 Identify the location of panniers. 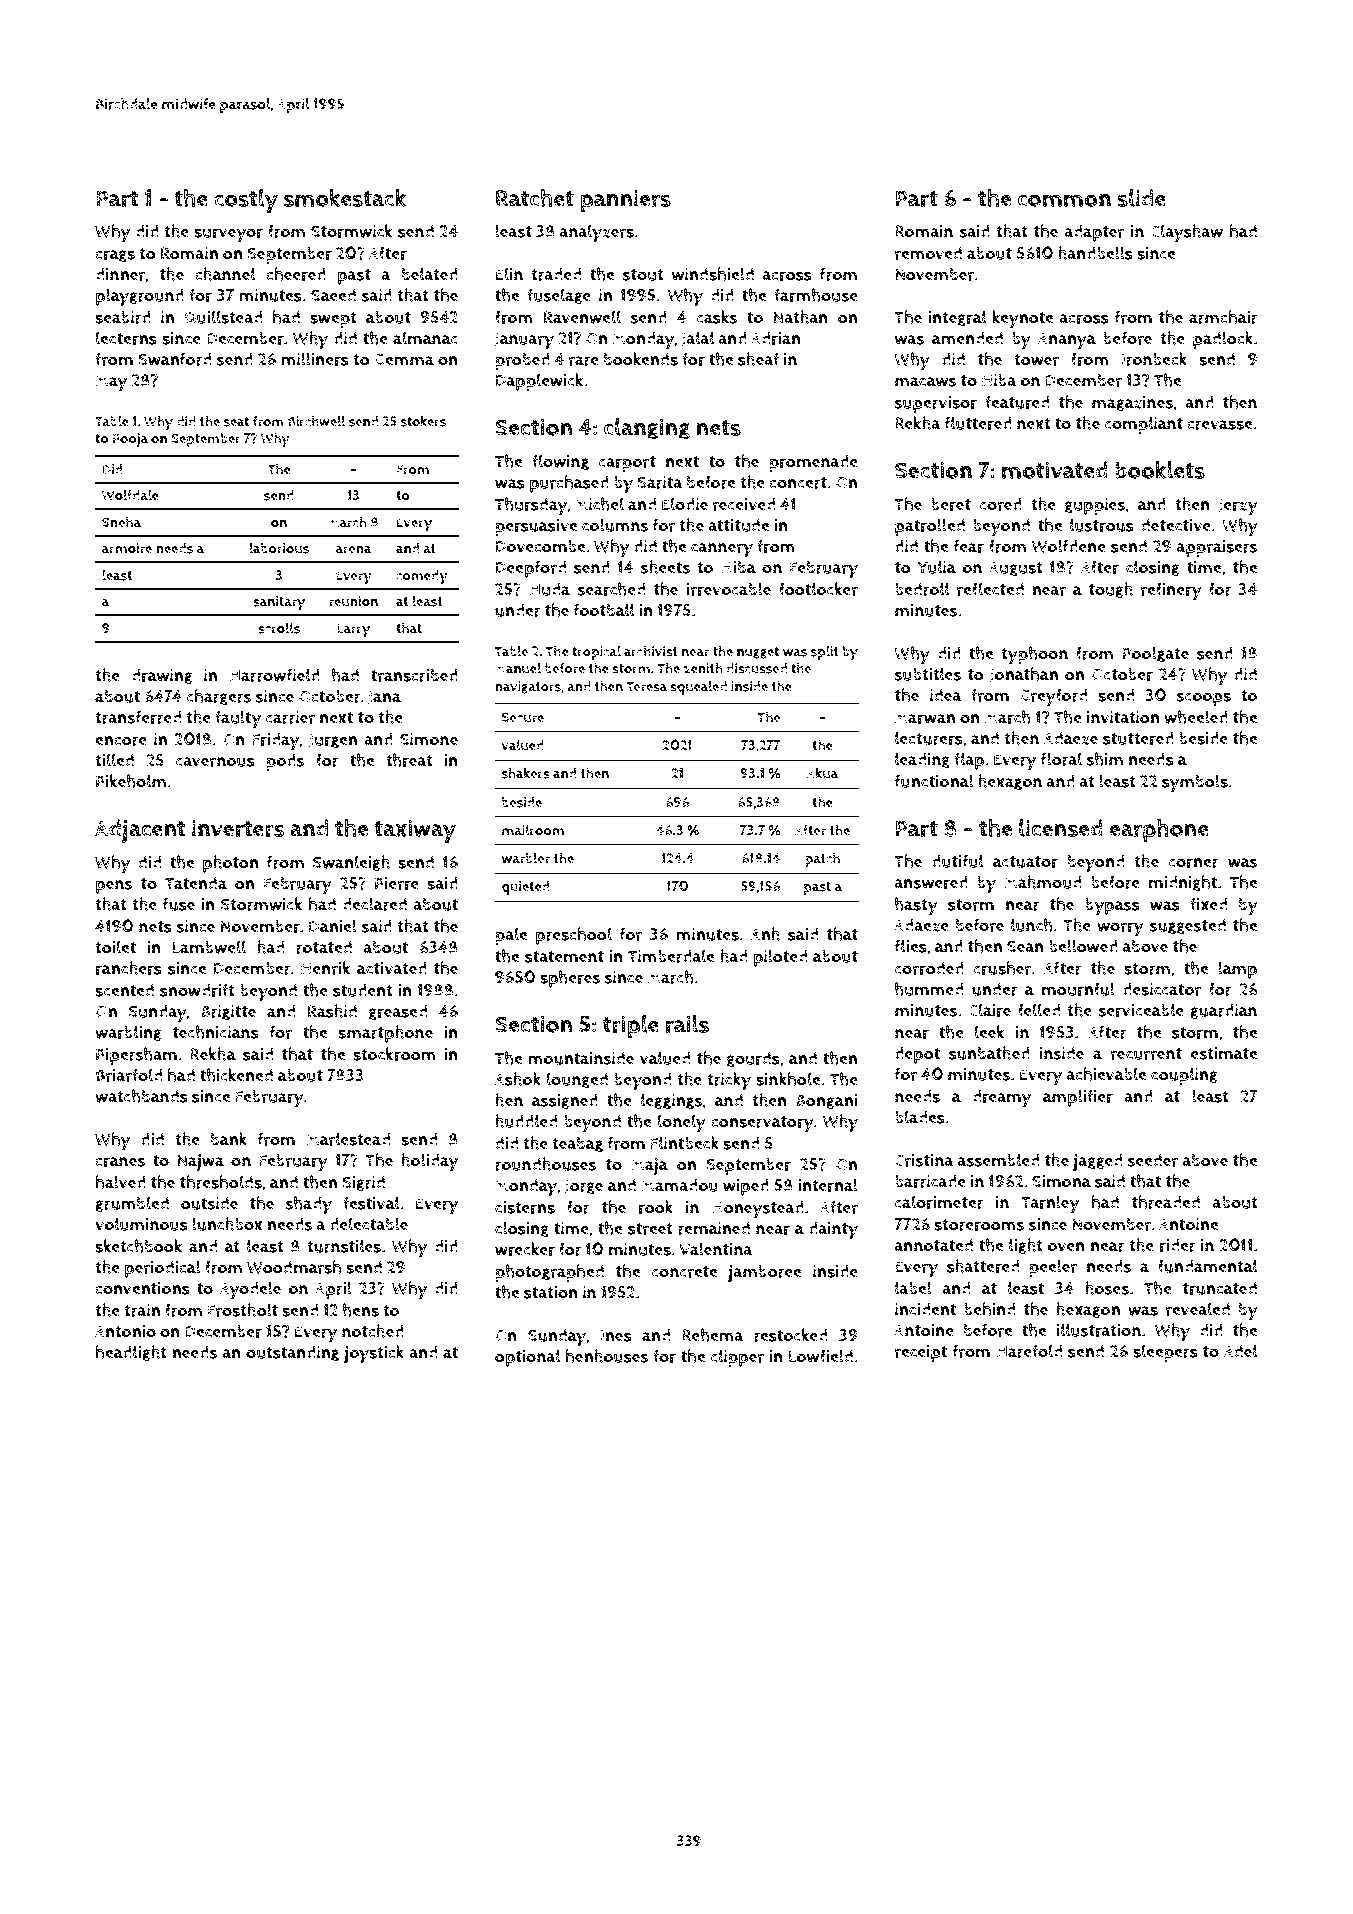
(625, 201).
